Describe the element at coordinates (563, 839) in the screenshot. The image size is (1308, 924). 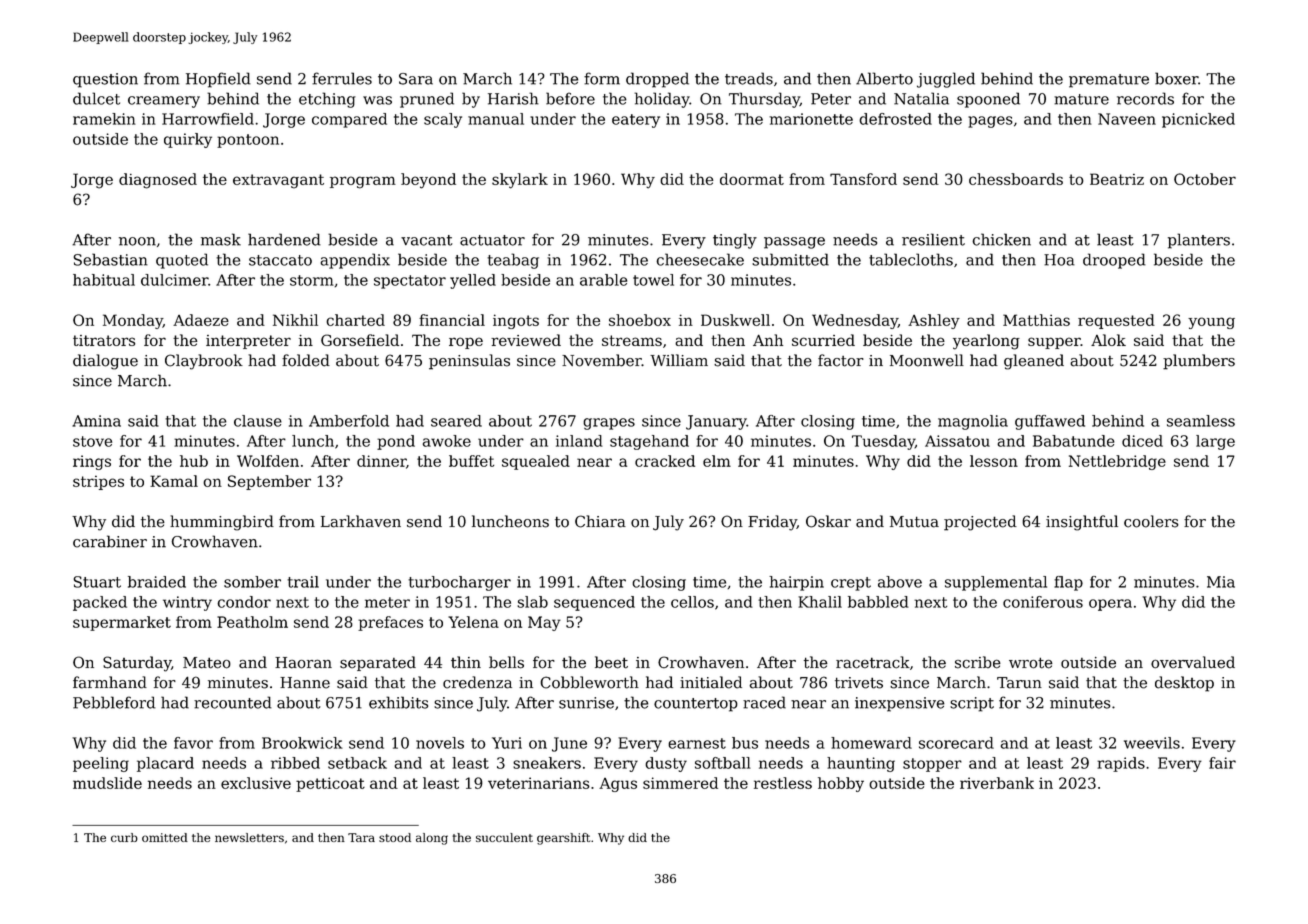
I see `gearshift` at that location.
